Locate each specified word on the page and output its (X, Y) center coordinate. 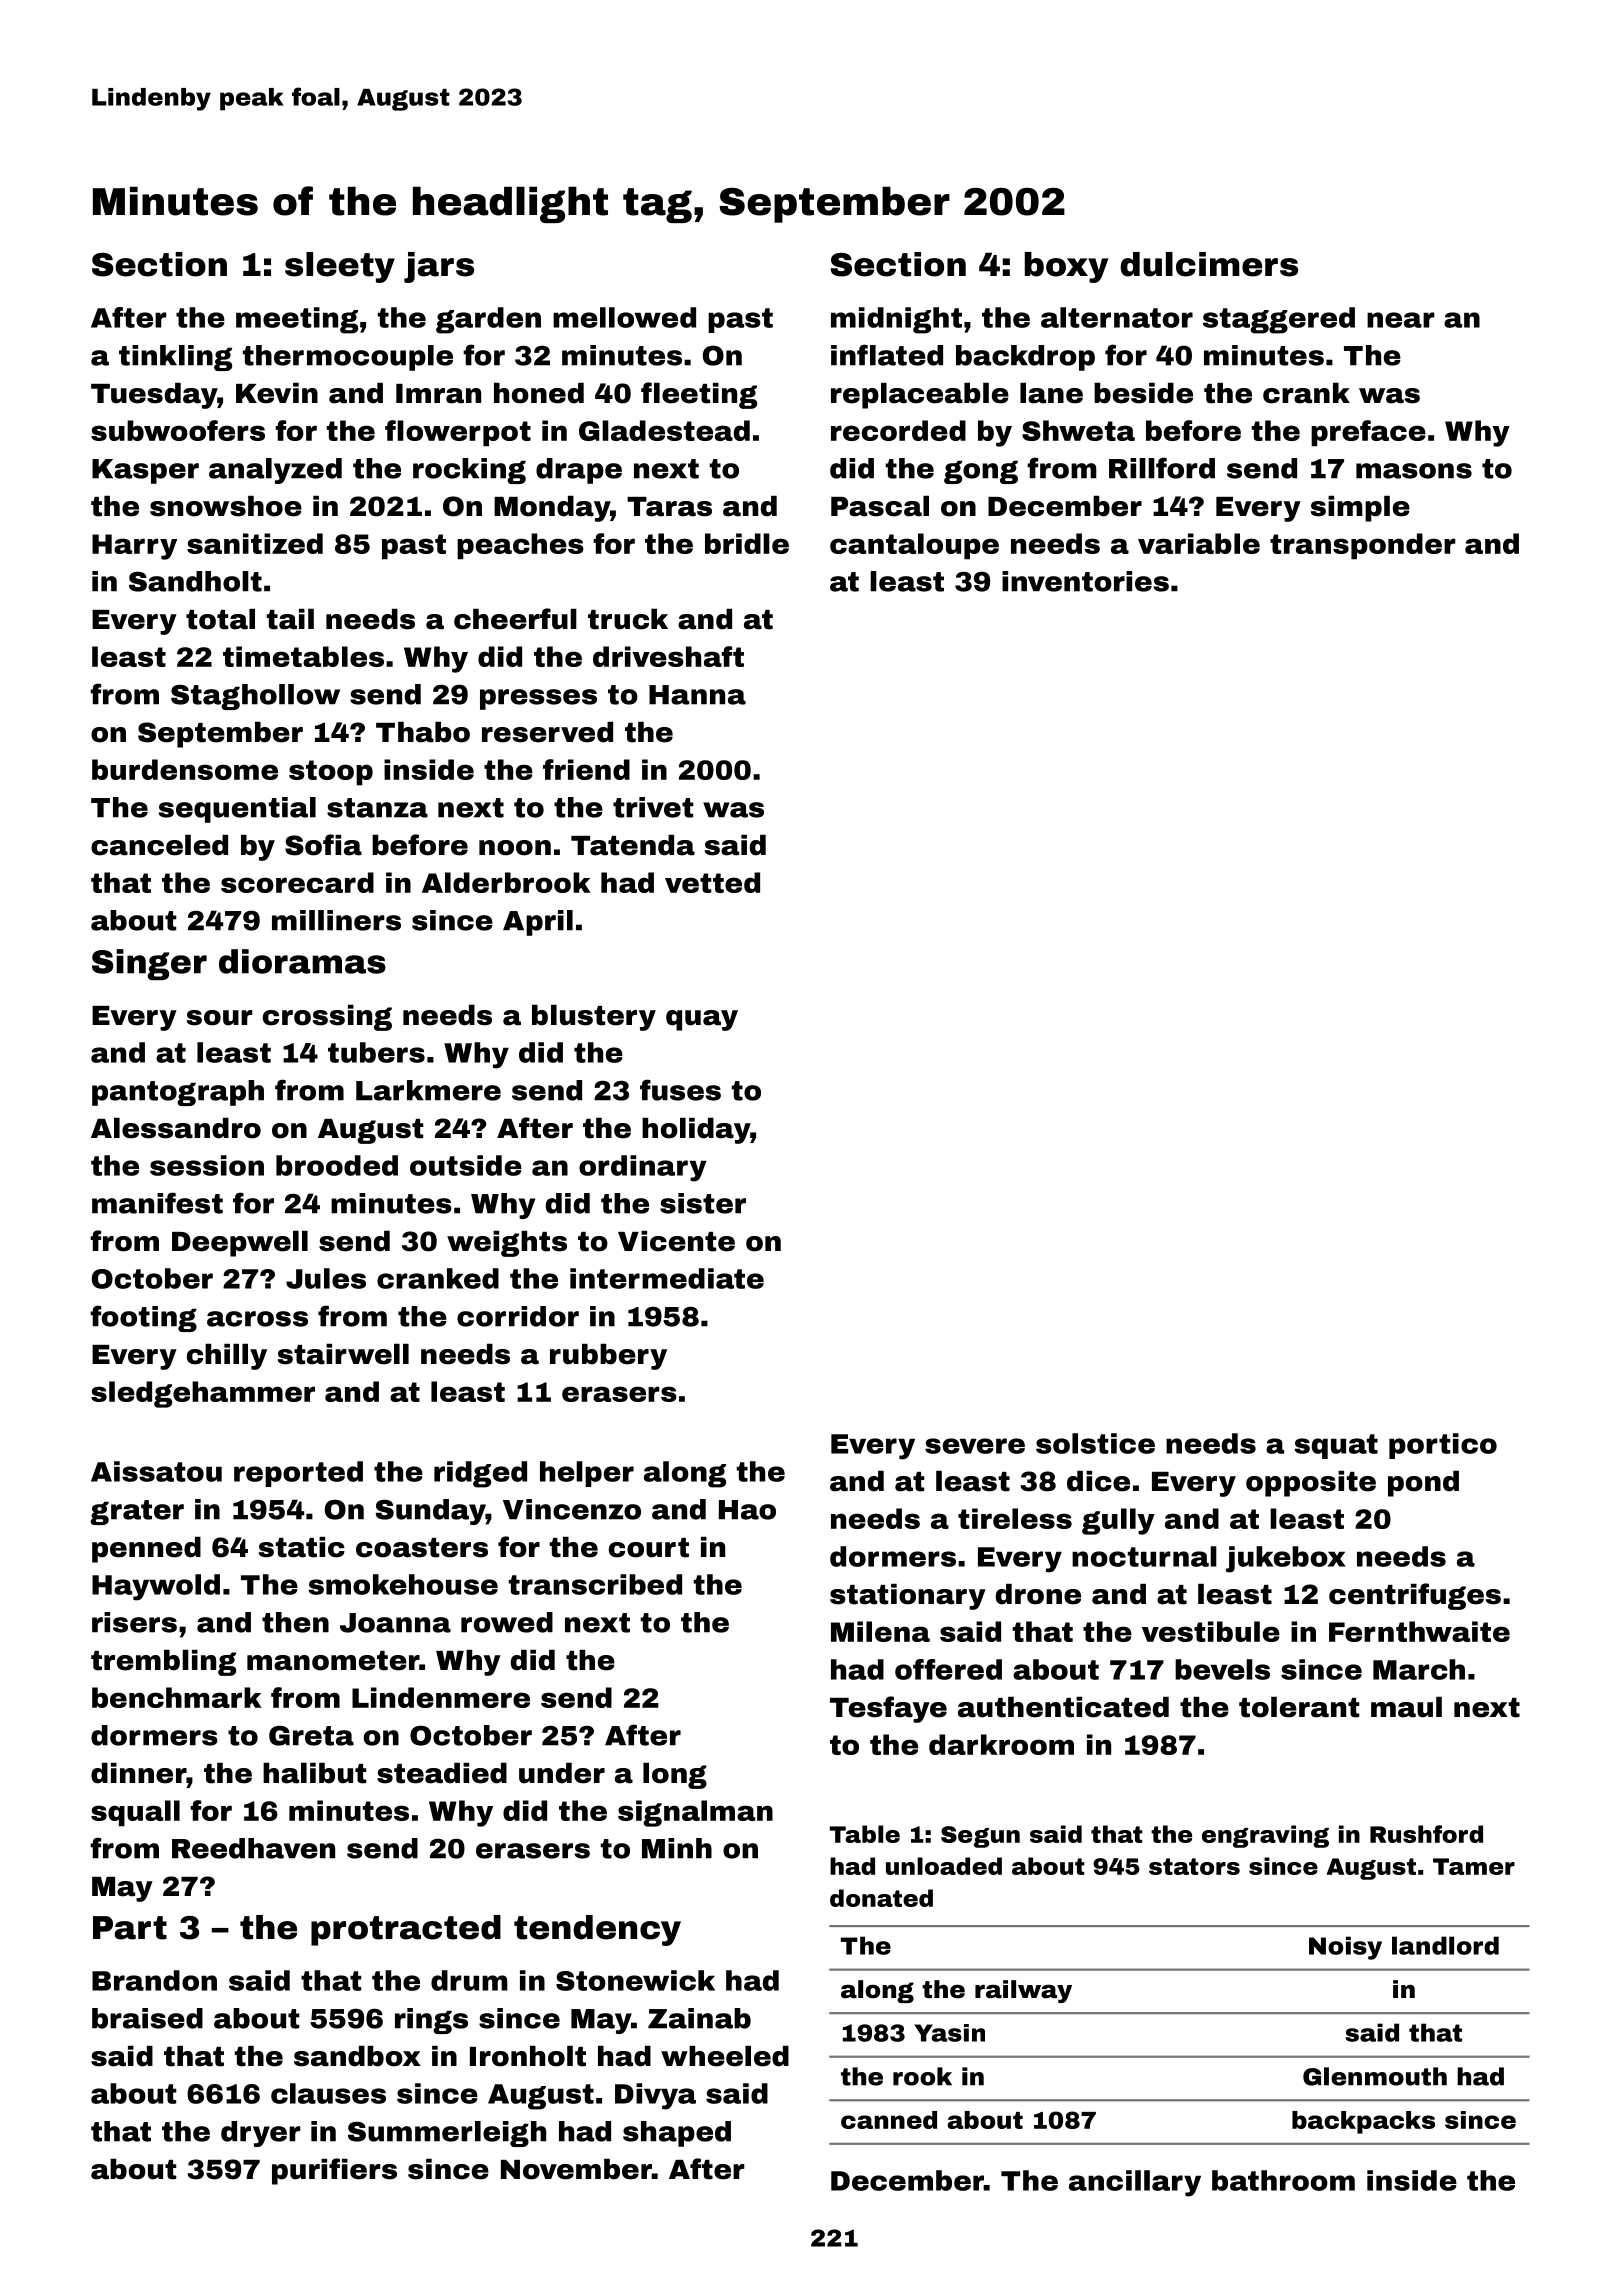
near (1401, 320)
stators (1194, 1866)
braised (147, 2018)
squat (1336, 1446)
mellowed (624, 317)
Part (130, 1928)
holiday (696, 1131)
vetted (712, 882)
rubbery (608, 1357)
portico (1443, 1446)
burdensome (185, 769)
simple (1360, 509)
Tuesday (154, 396)
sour (220, 1018)
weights (507, 1244)
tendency (597, 1930)
